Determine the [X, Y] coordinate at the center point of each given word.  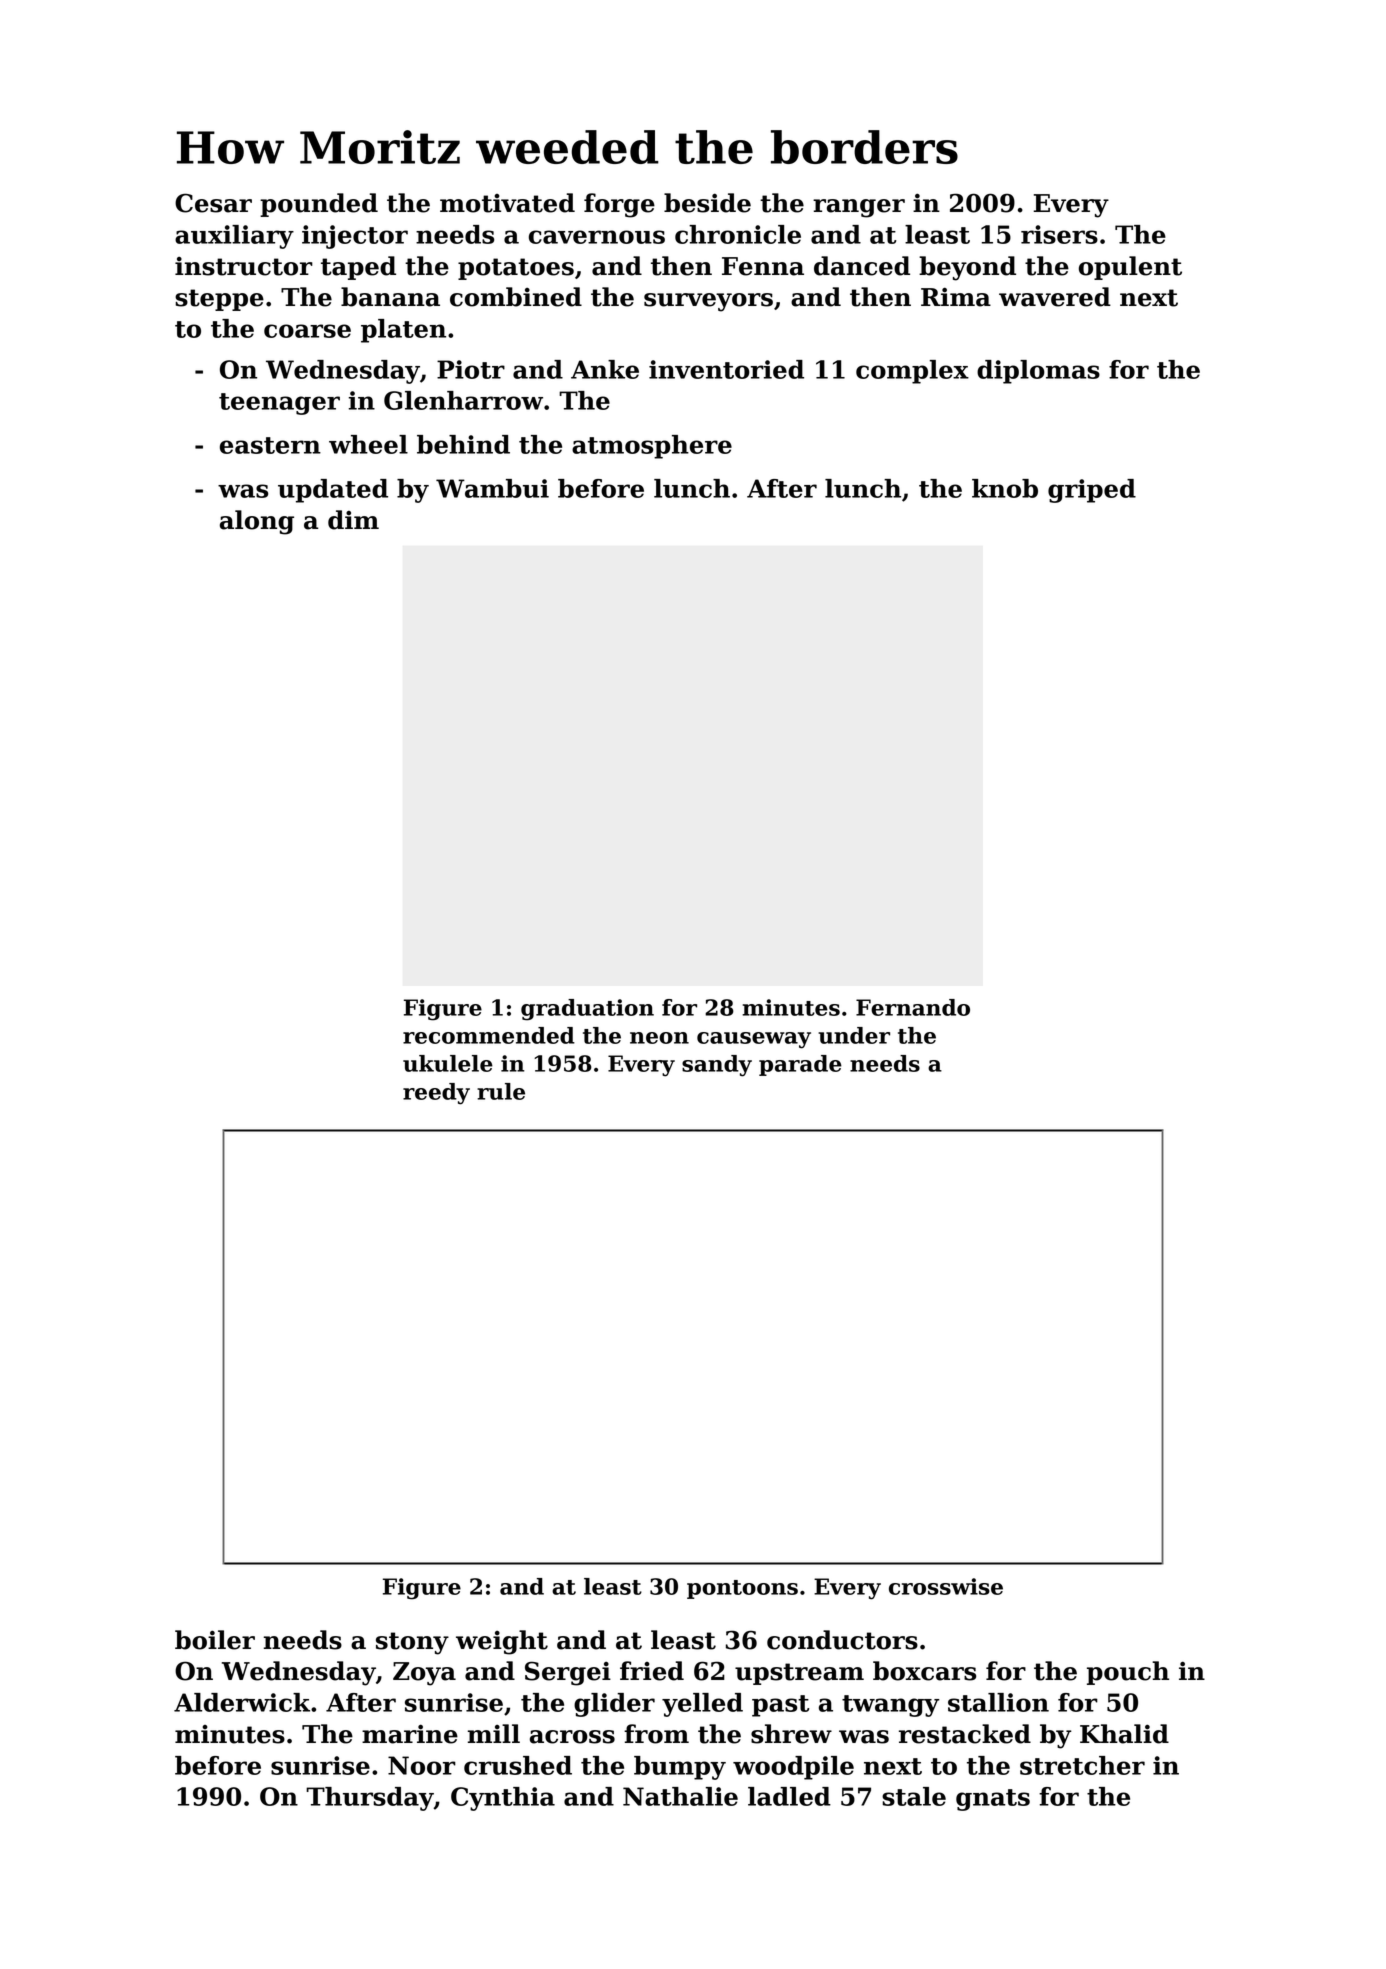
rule [501, 1091]
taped [358, 268]
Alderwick [242, 1702]
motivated [507, 203]
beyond [967, 268]
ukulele [448, 1063]
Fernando [913, 1007]
